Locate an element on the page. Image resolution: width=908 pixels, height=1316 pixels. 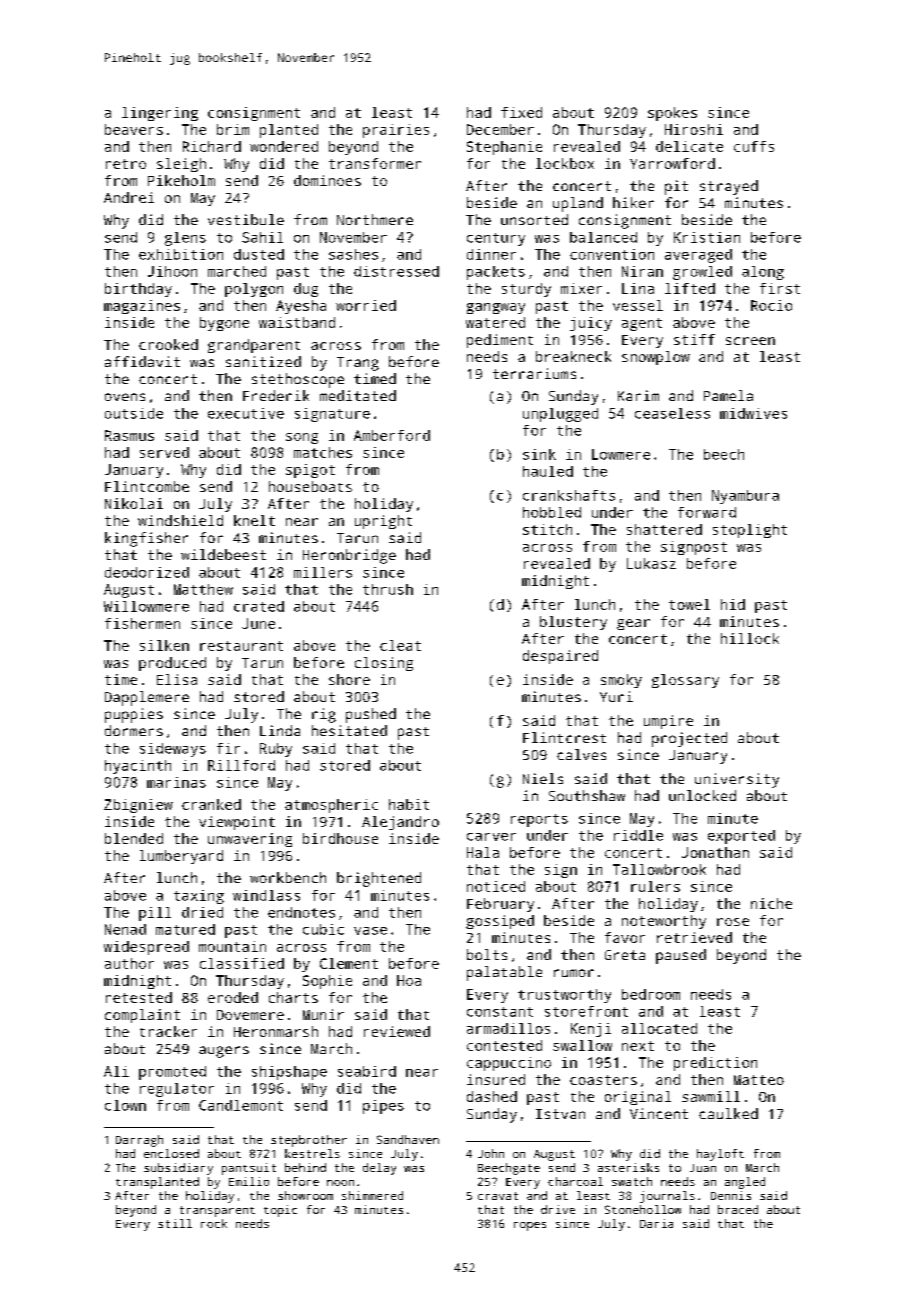
hillock is located at coordinates (750, 638).
